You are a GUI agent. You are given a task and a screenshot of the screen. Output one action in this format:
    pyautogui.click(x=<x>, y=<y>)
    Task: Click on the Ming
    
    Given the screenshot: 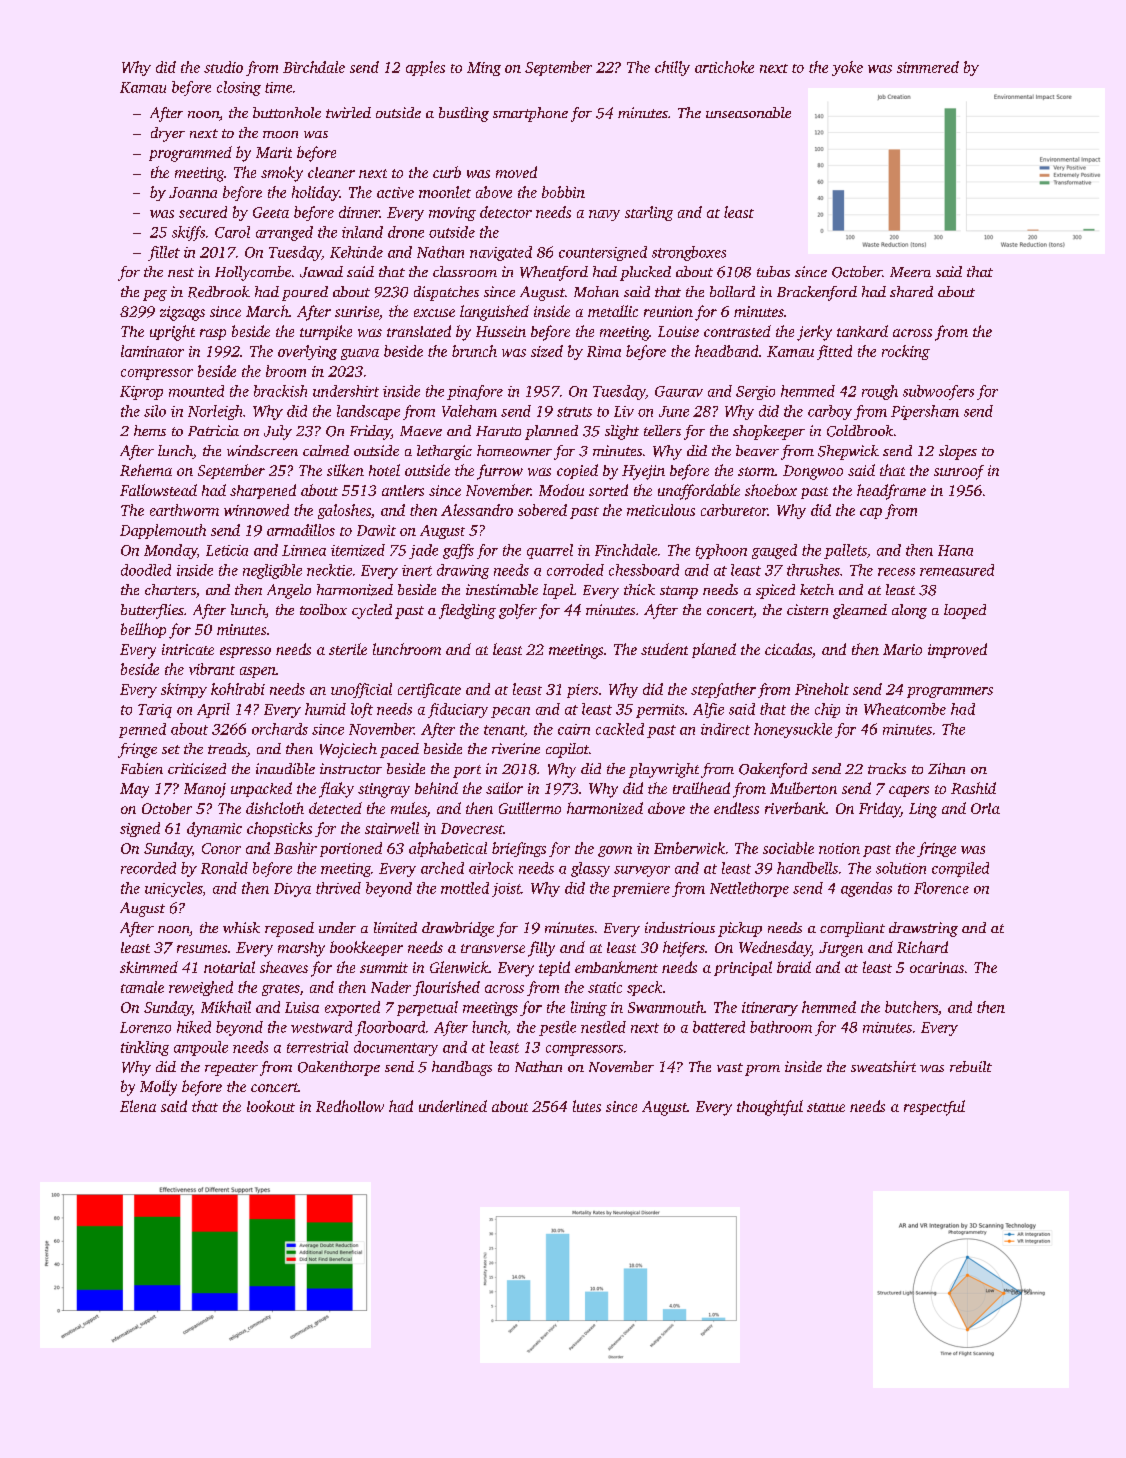 What is the action you would take?
    pyautogui.click(x=484, y=69)
